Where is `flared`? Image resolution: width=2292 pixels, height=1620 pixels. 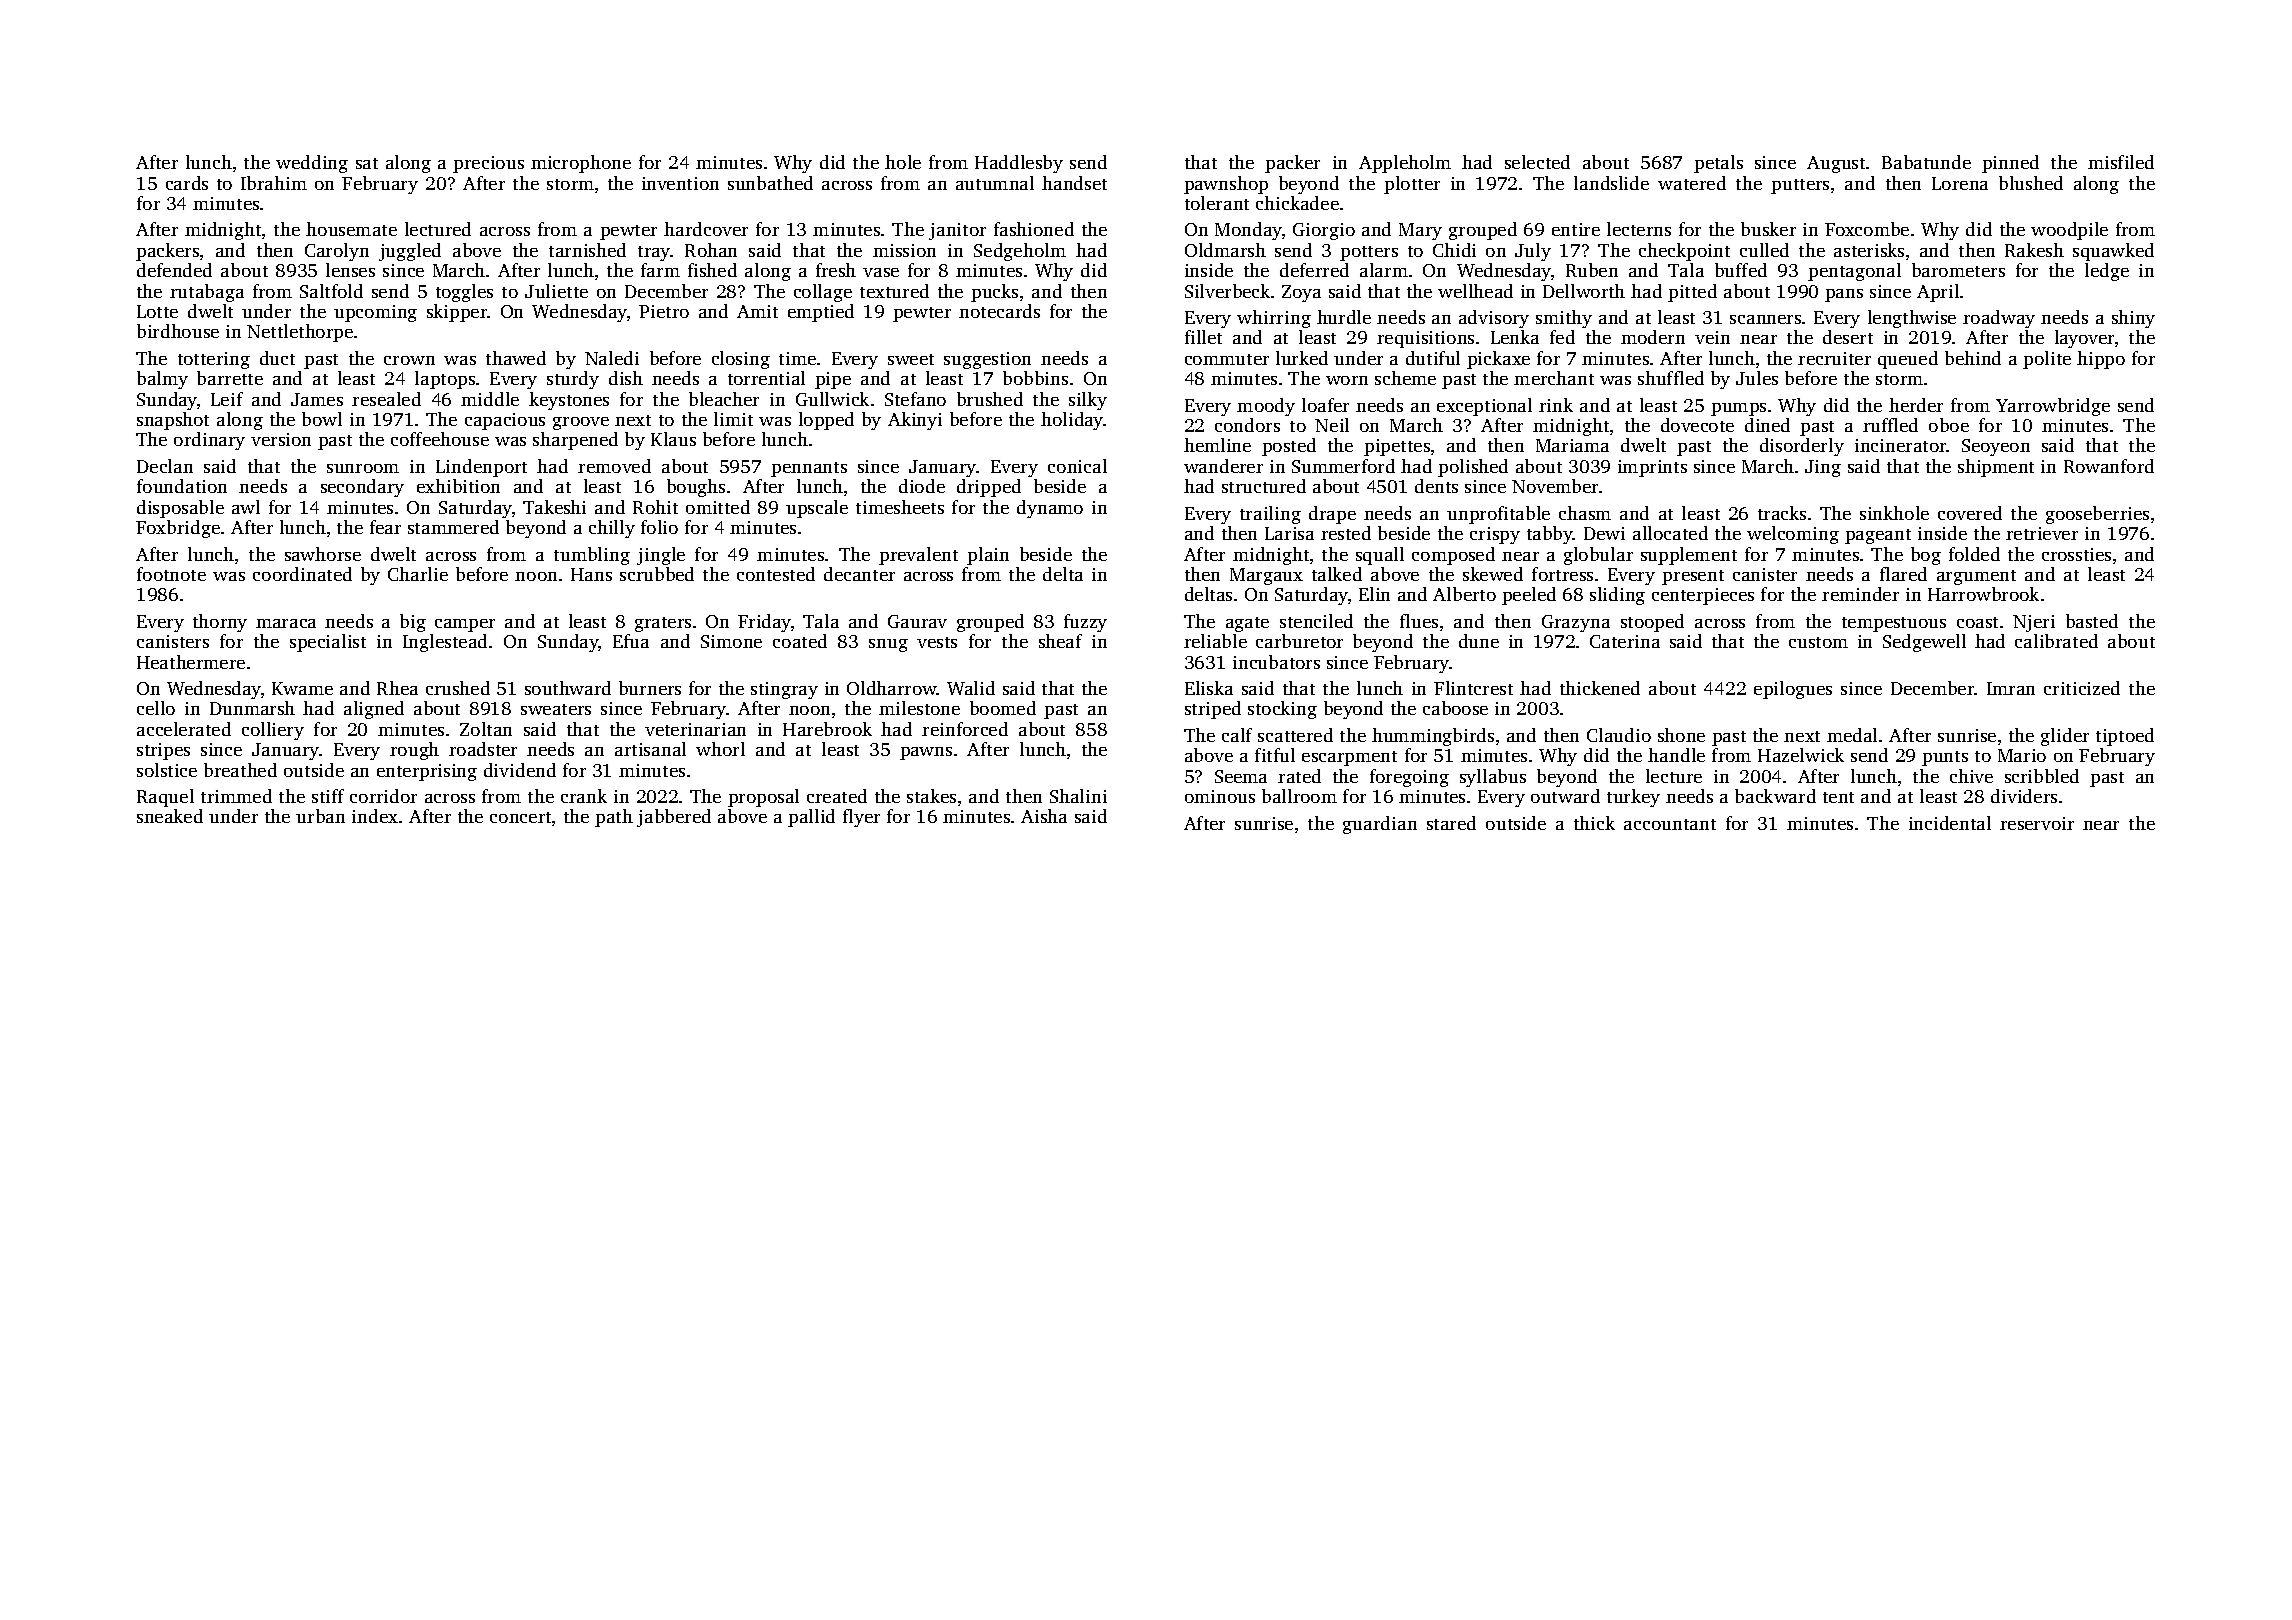
flared is located at coordinates (1903, 574).
